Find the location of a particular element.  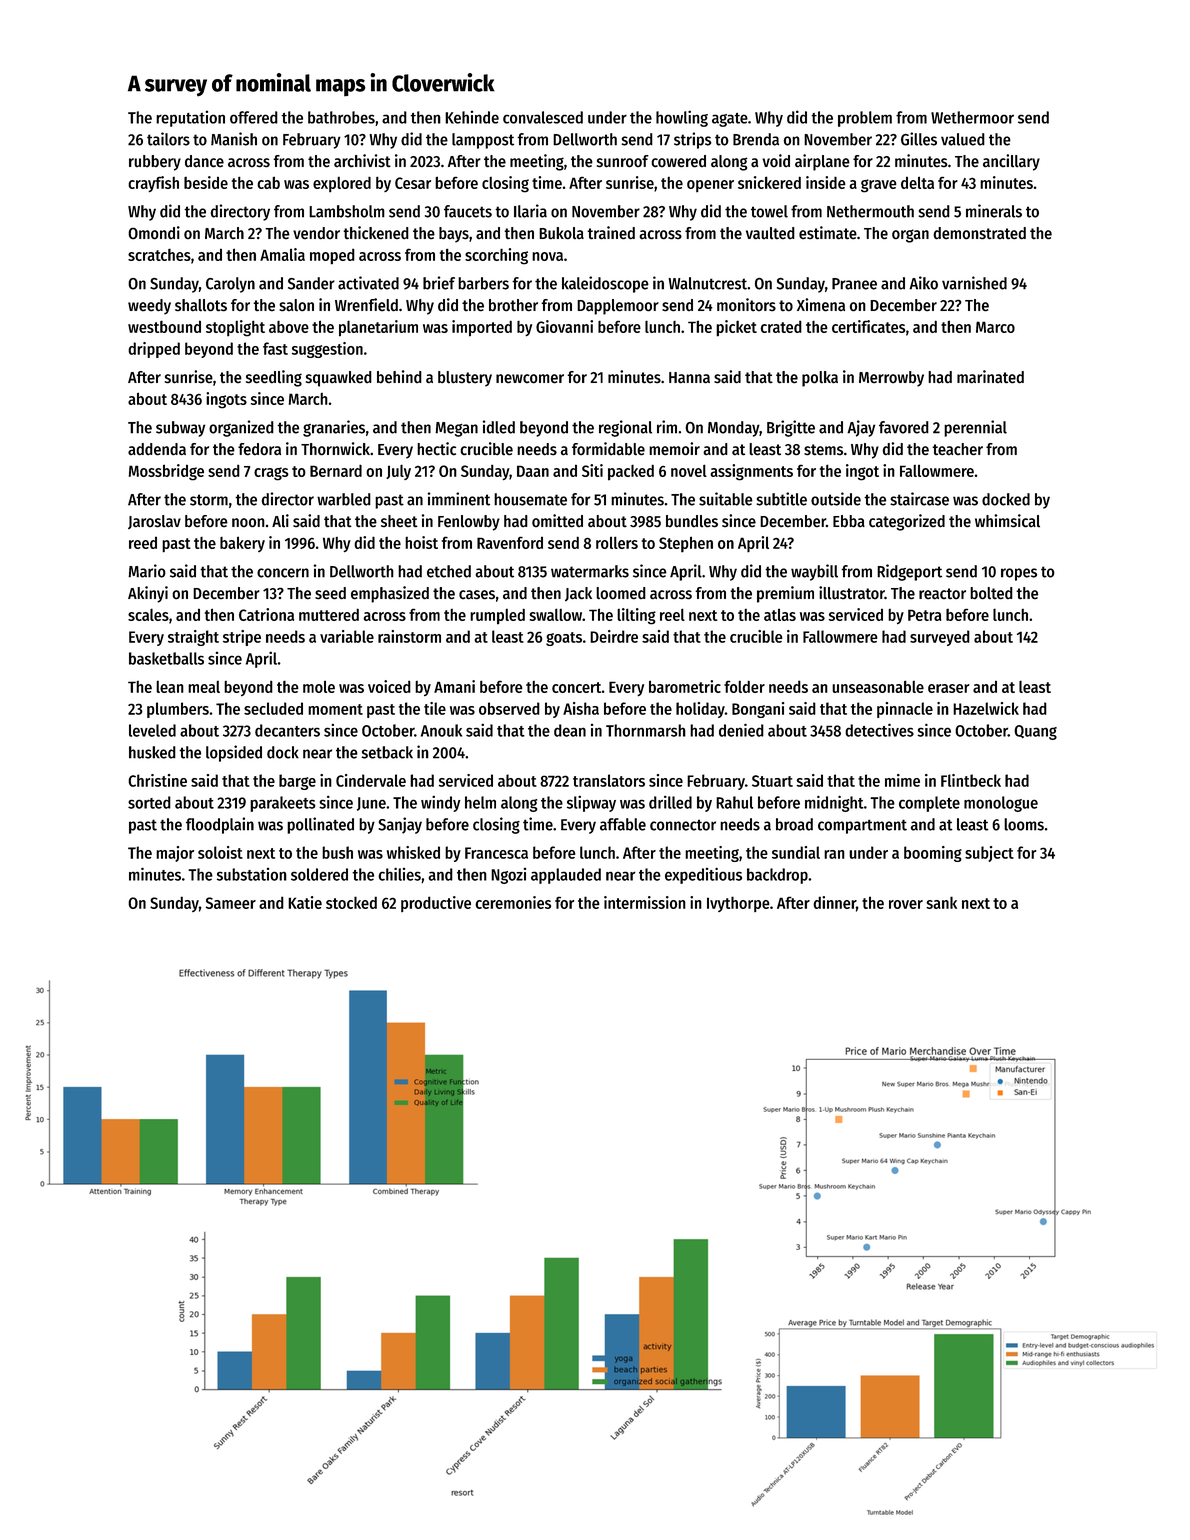

convalesced is located at coordinates (543, 117).
